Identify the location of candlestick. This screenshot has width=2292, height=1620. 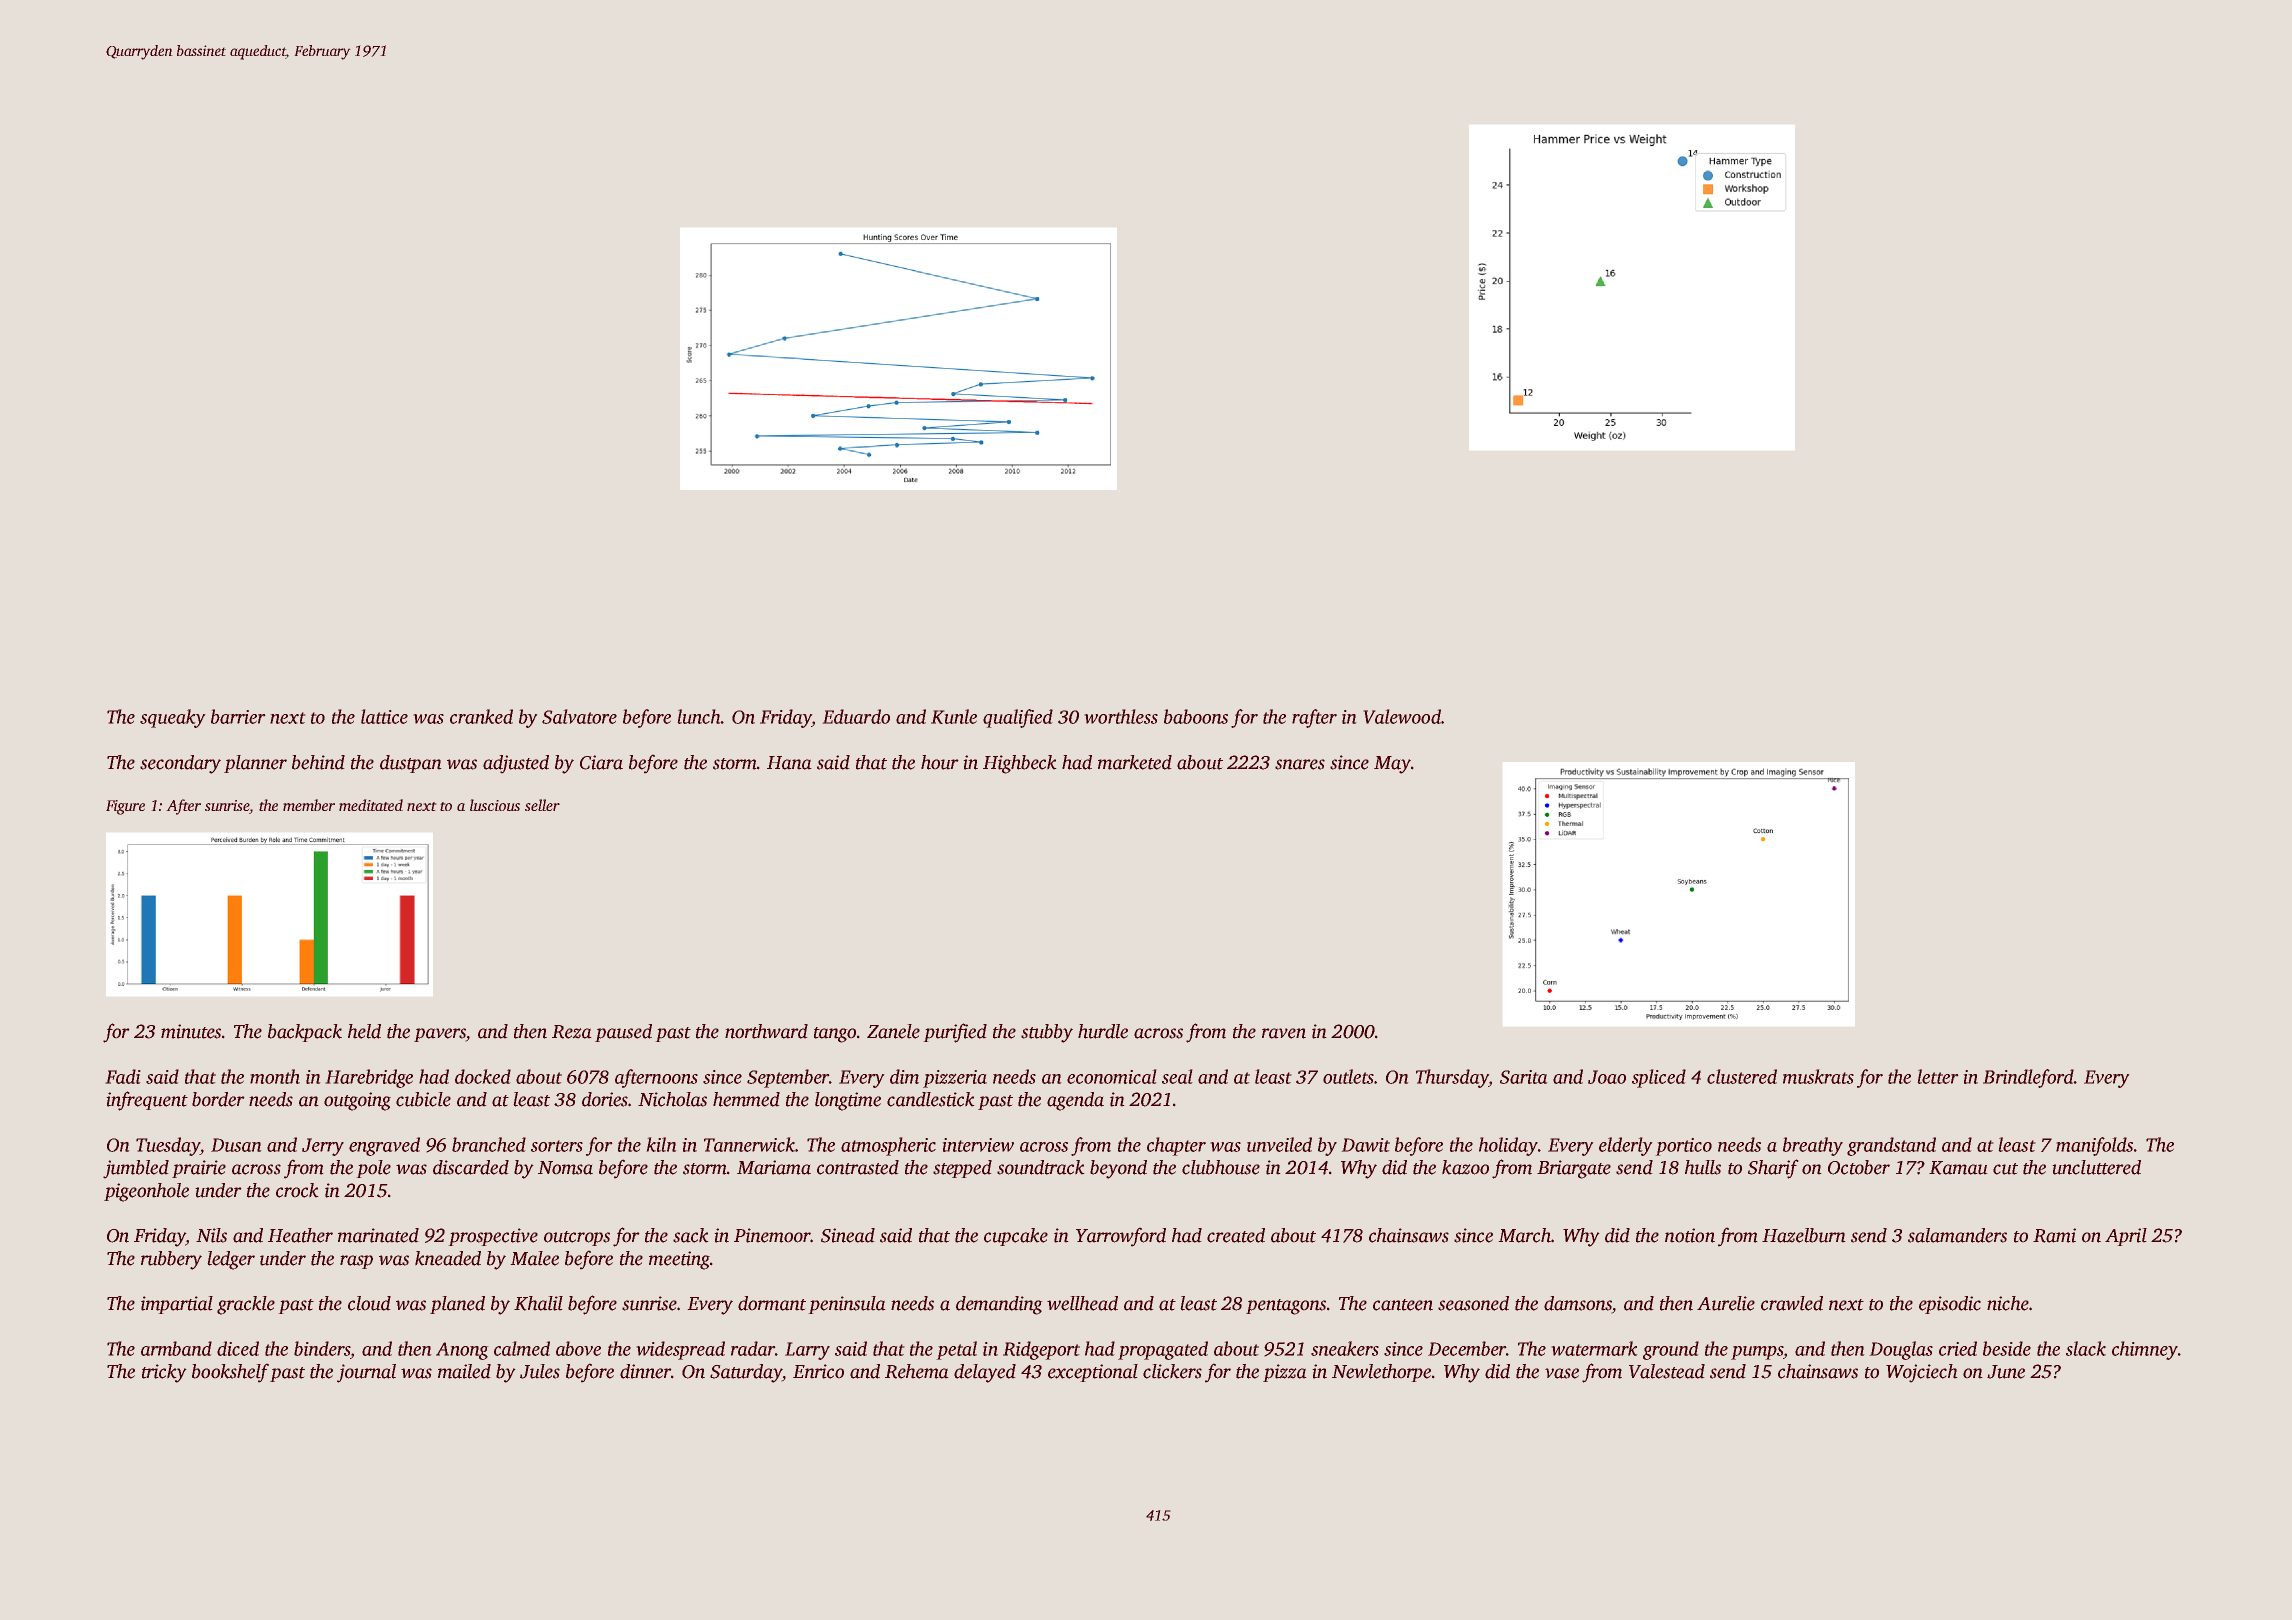
(931, 1099).
